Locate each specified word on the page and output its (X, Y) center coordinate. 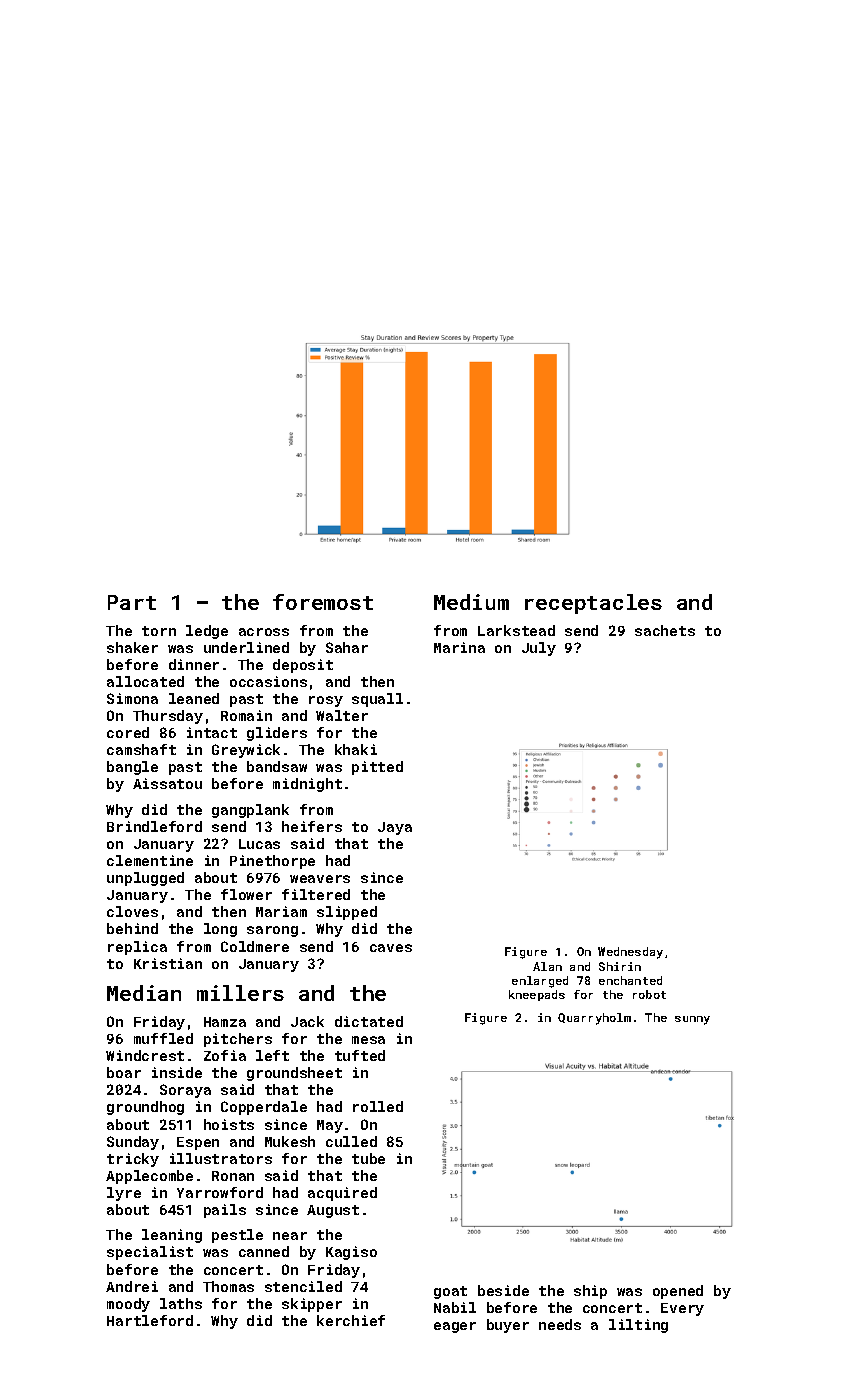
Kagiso (351, 1253)
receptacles (593, 604)
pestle (237, 1236)
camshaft (141, 749)
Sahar (347, 647)
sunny (692, 1020)
